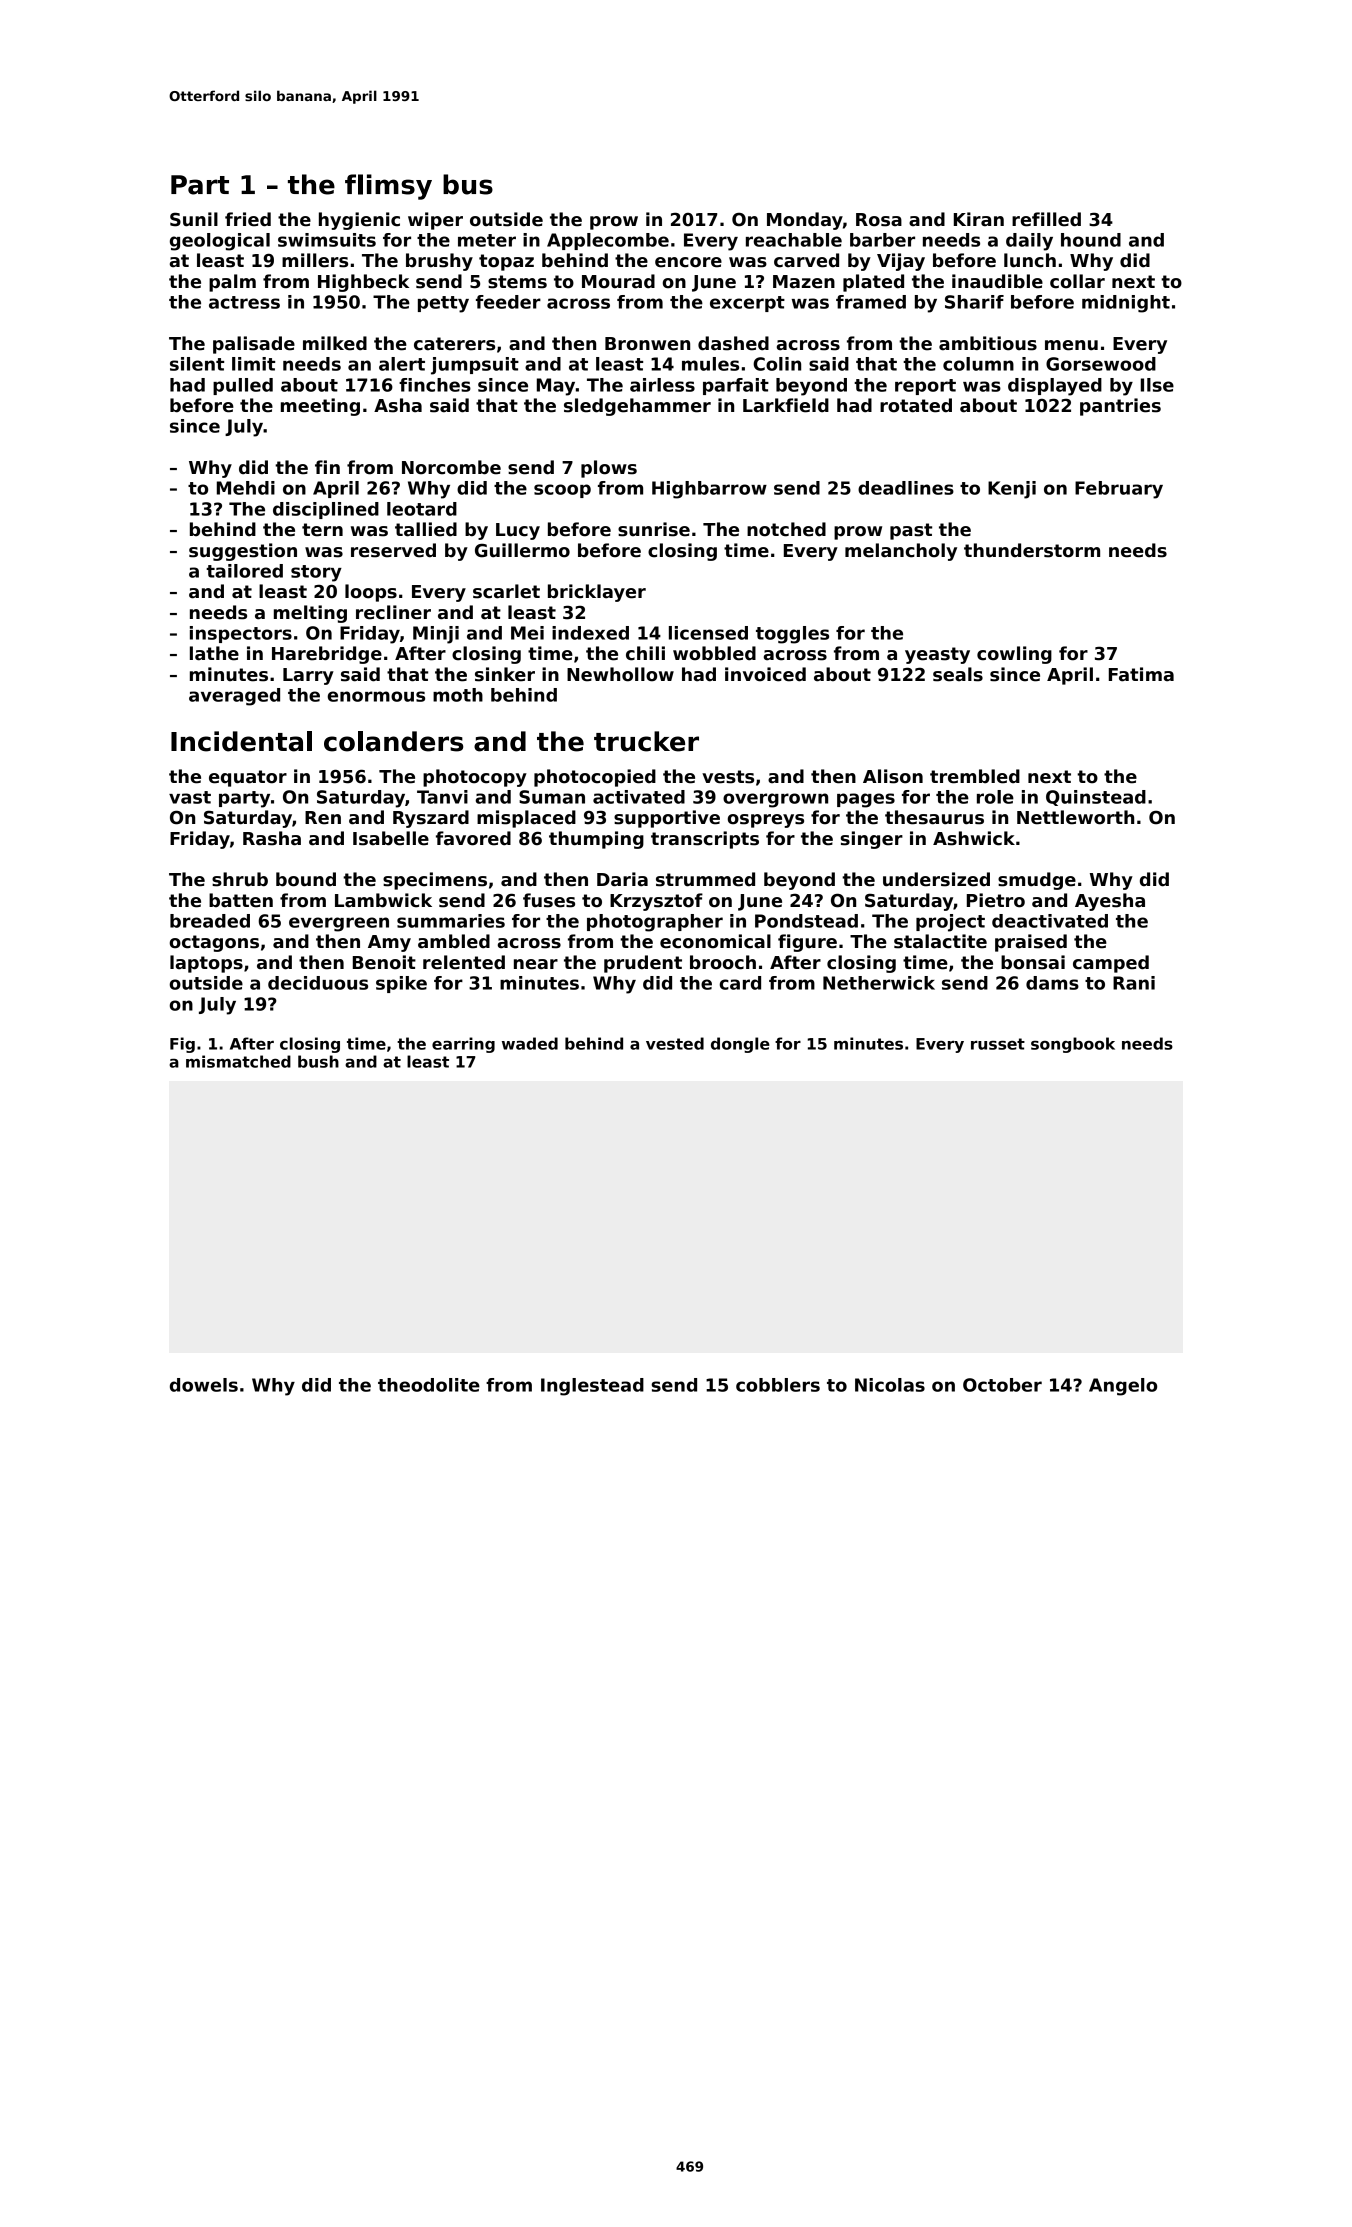 Image resolution: width=1352 pixels, height=2227 pixels. What do you see at coordinates (1120, 407) in the screenshot?
I see `pantries` at bounding box center [1120, 407].
